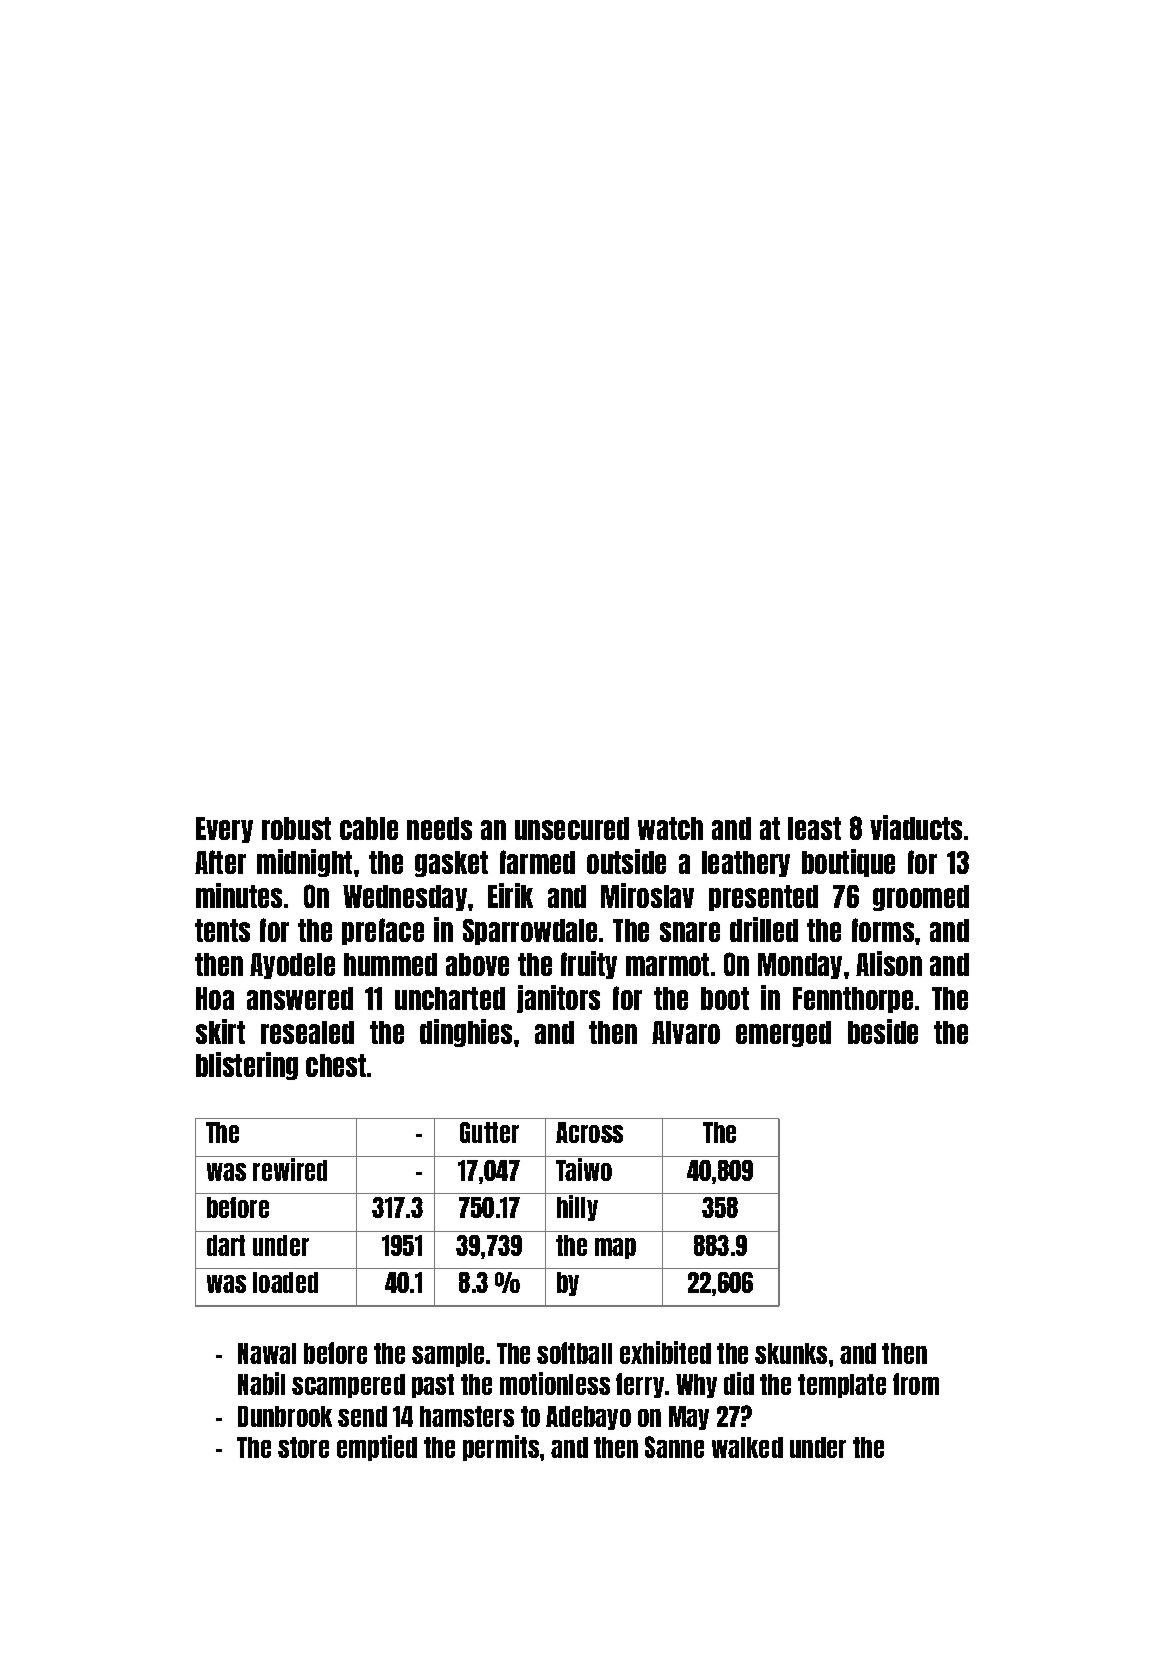 The height and width of the image is (1654, 1165). I want to click on watch, so click(670, 828).
